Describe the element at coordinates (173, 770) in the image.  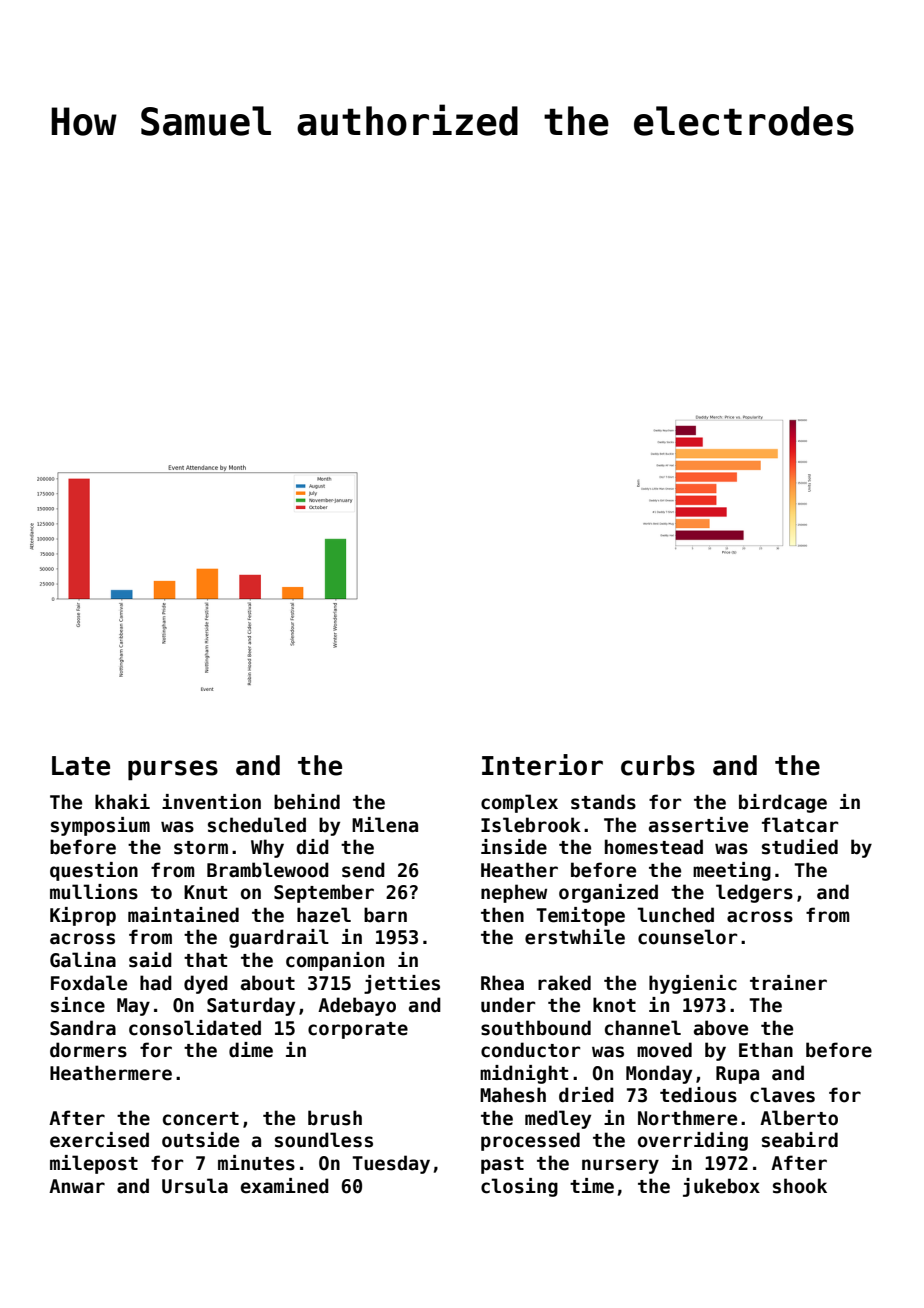
I see `purses` at that location.
